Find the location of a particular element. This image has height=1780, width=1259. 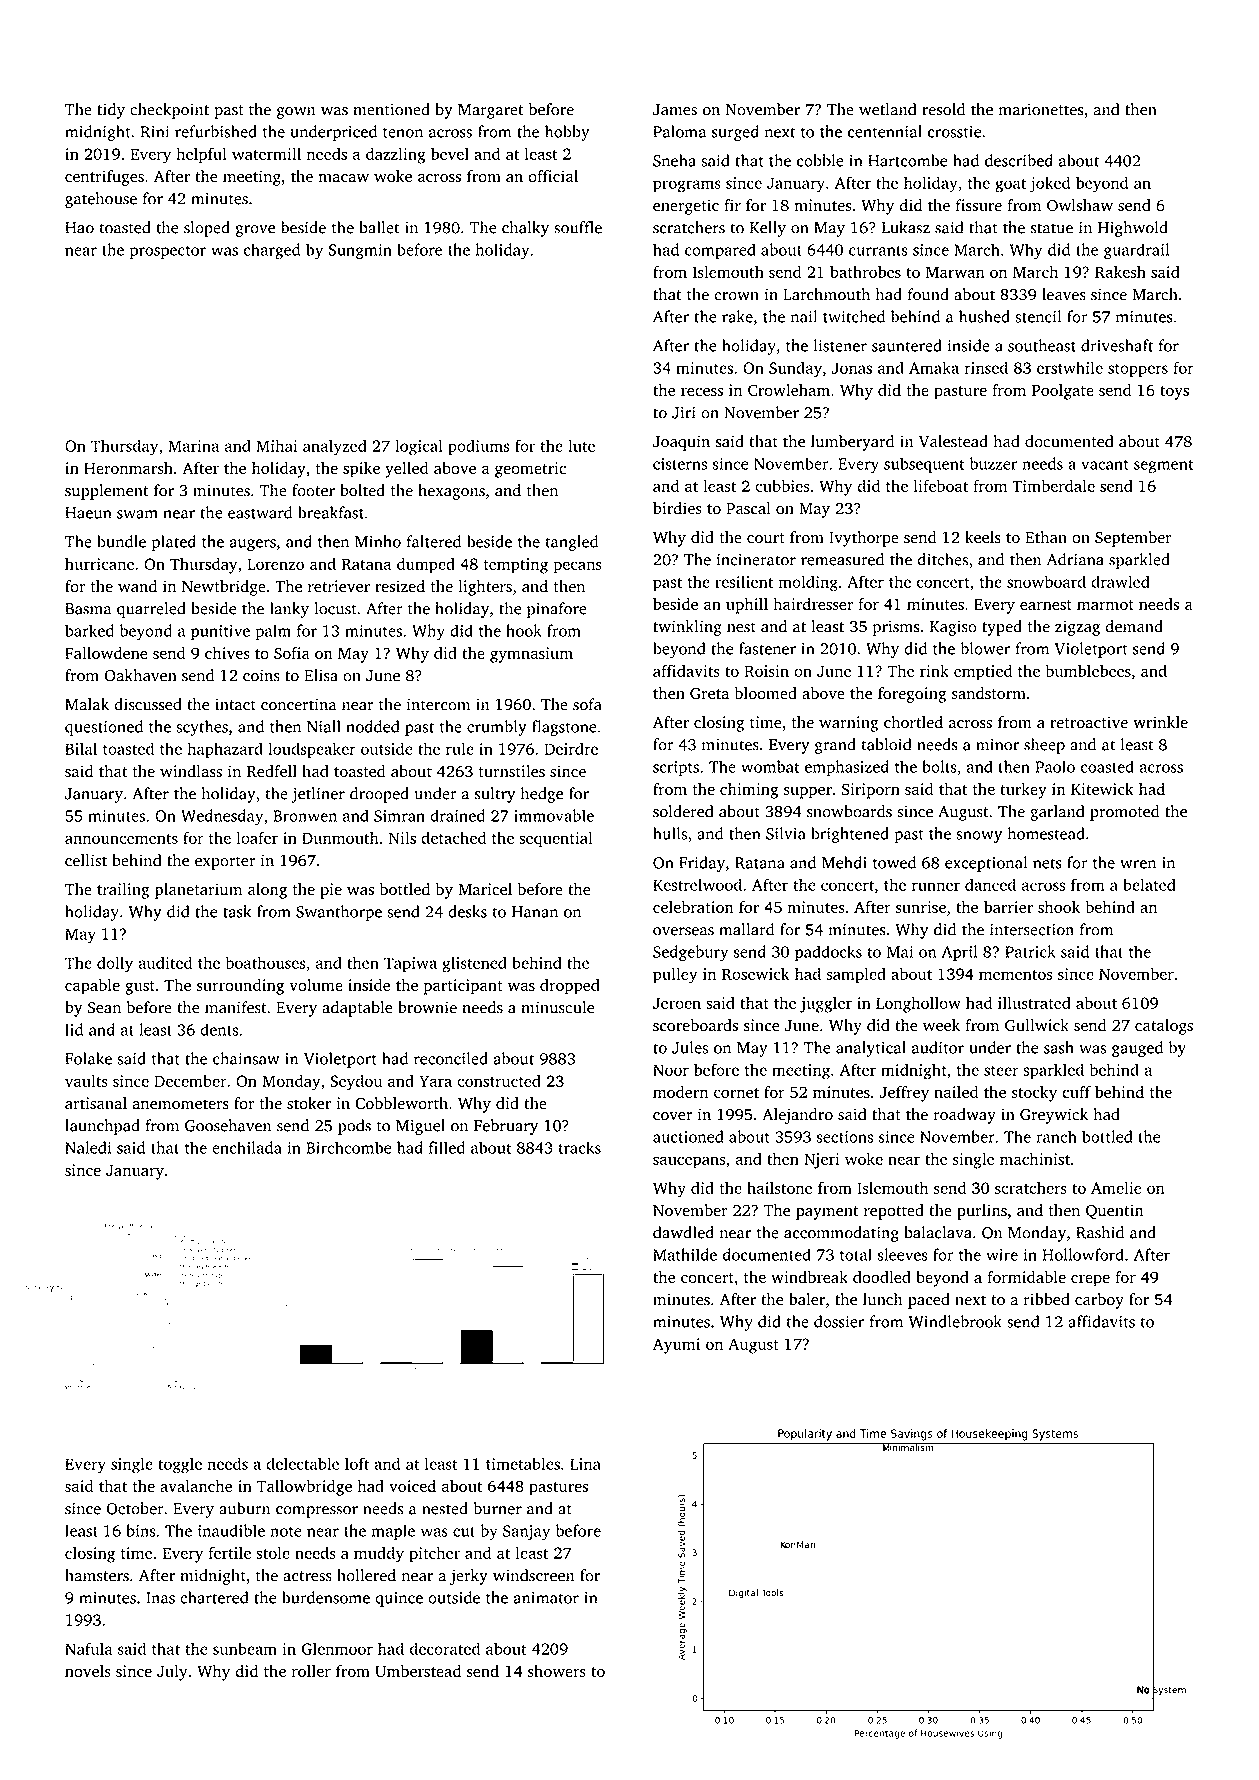

demand is located at coordinates (1134, 626).
